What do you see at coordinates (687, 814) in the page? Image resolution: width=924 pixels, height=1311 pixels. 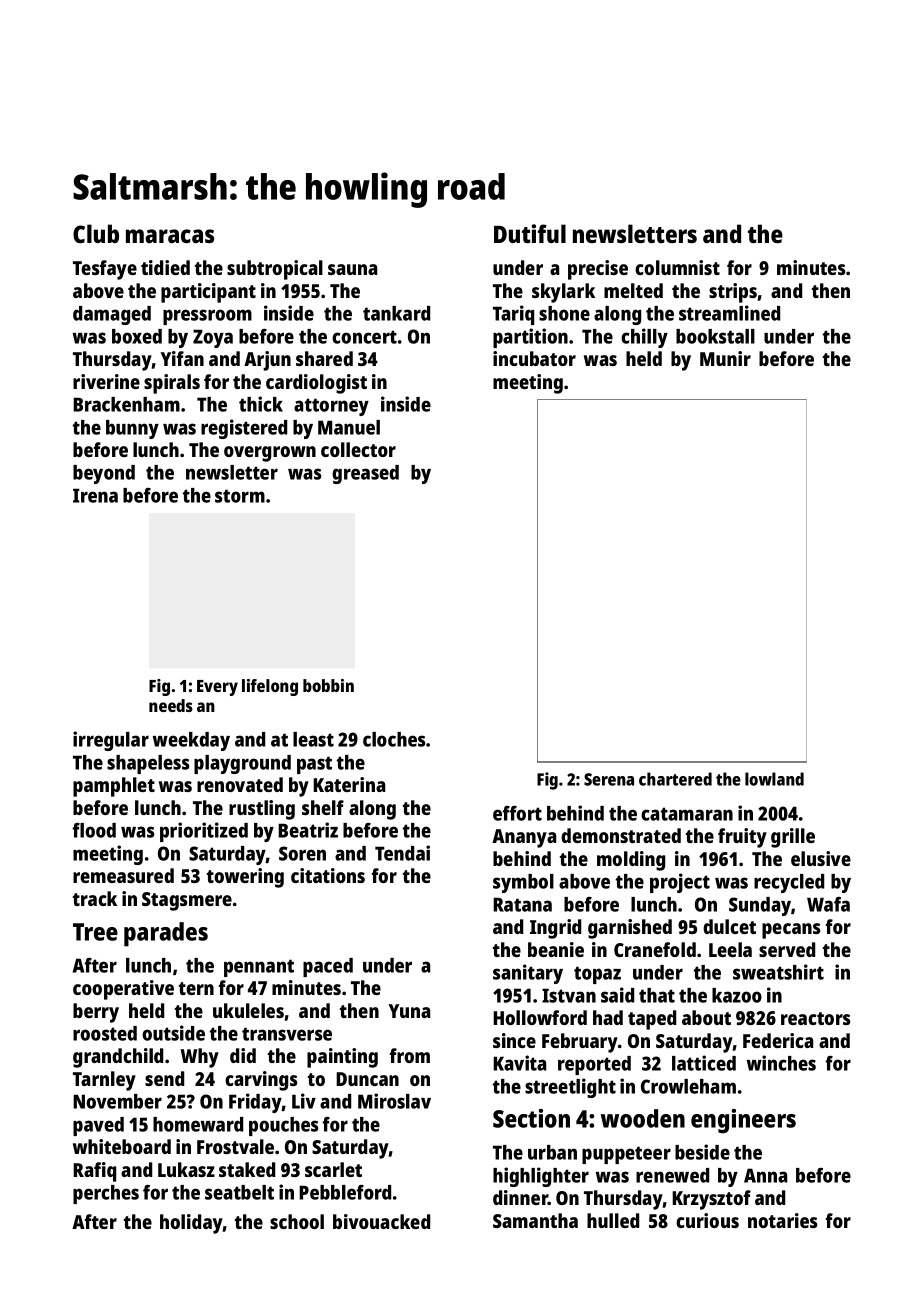 I see `catamaran` at bounding box center [687, 814].
